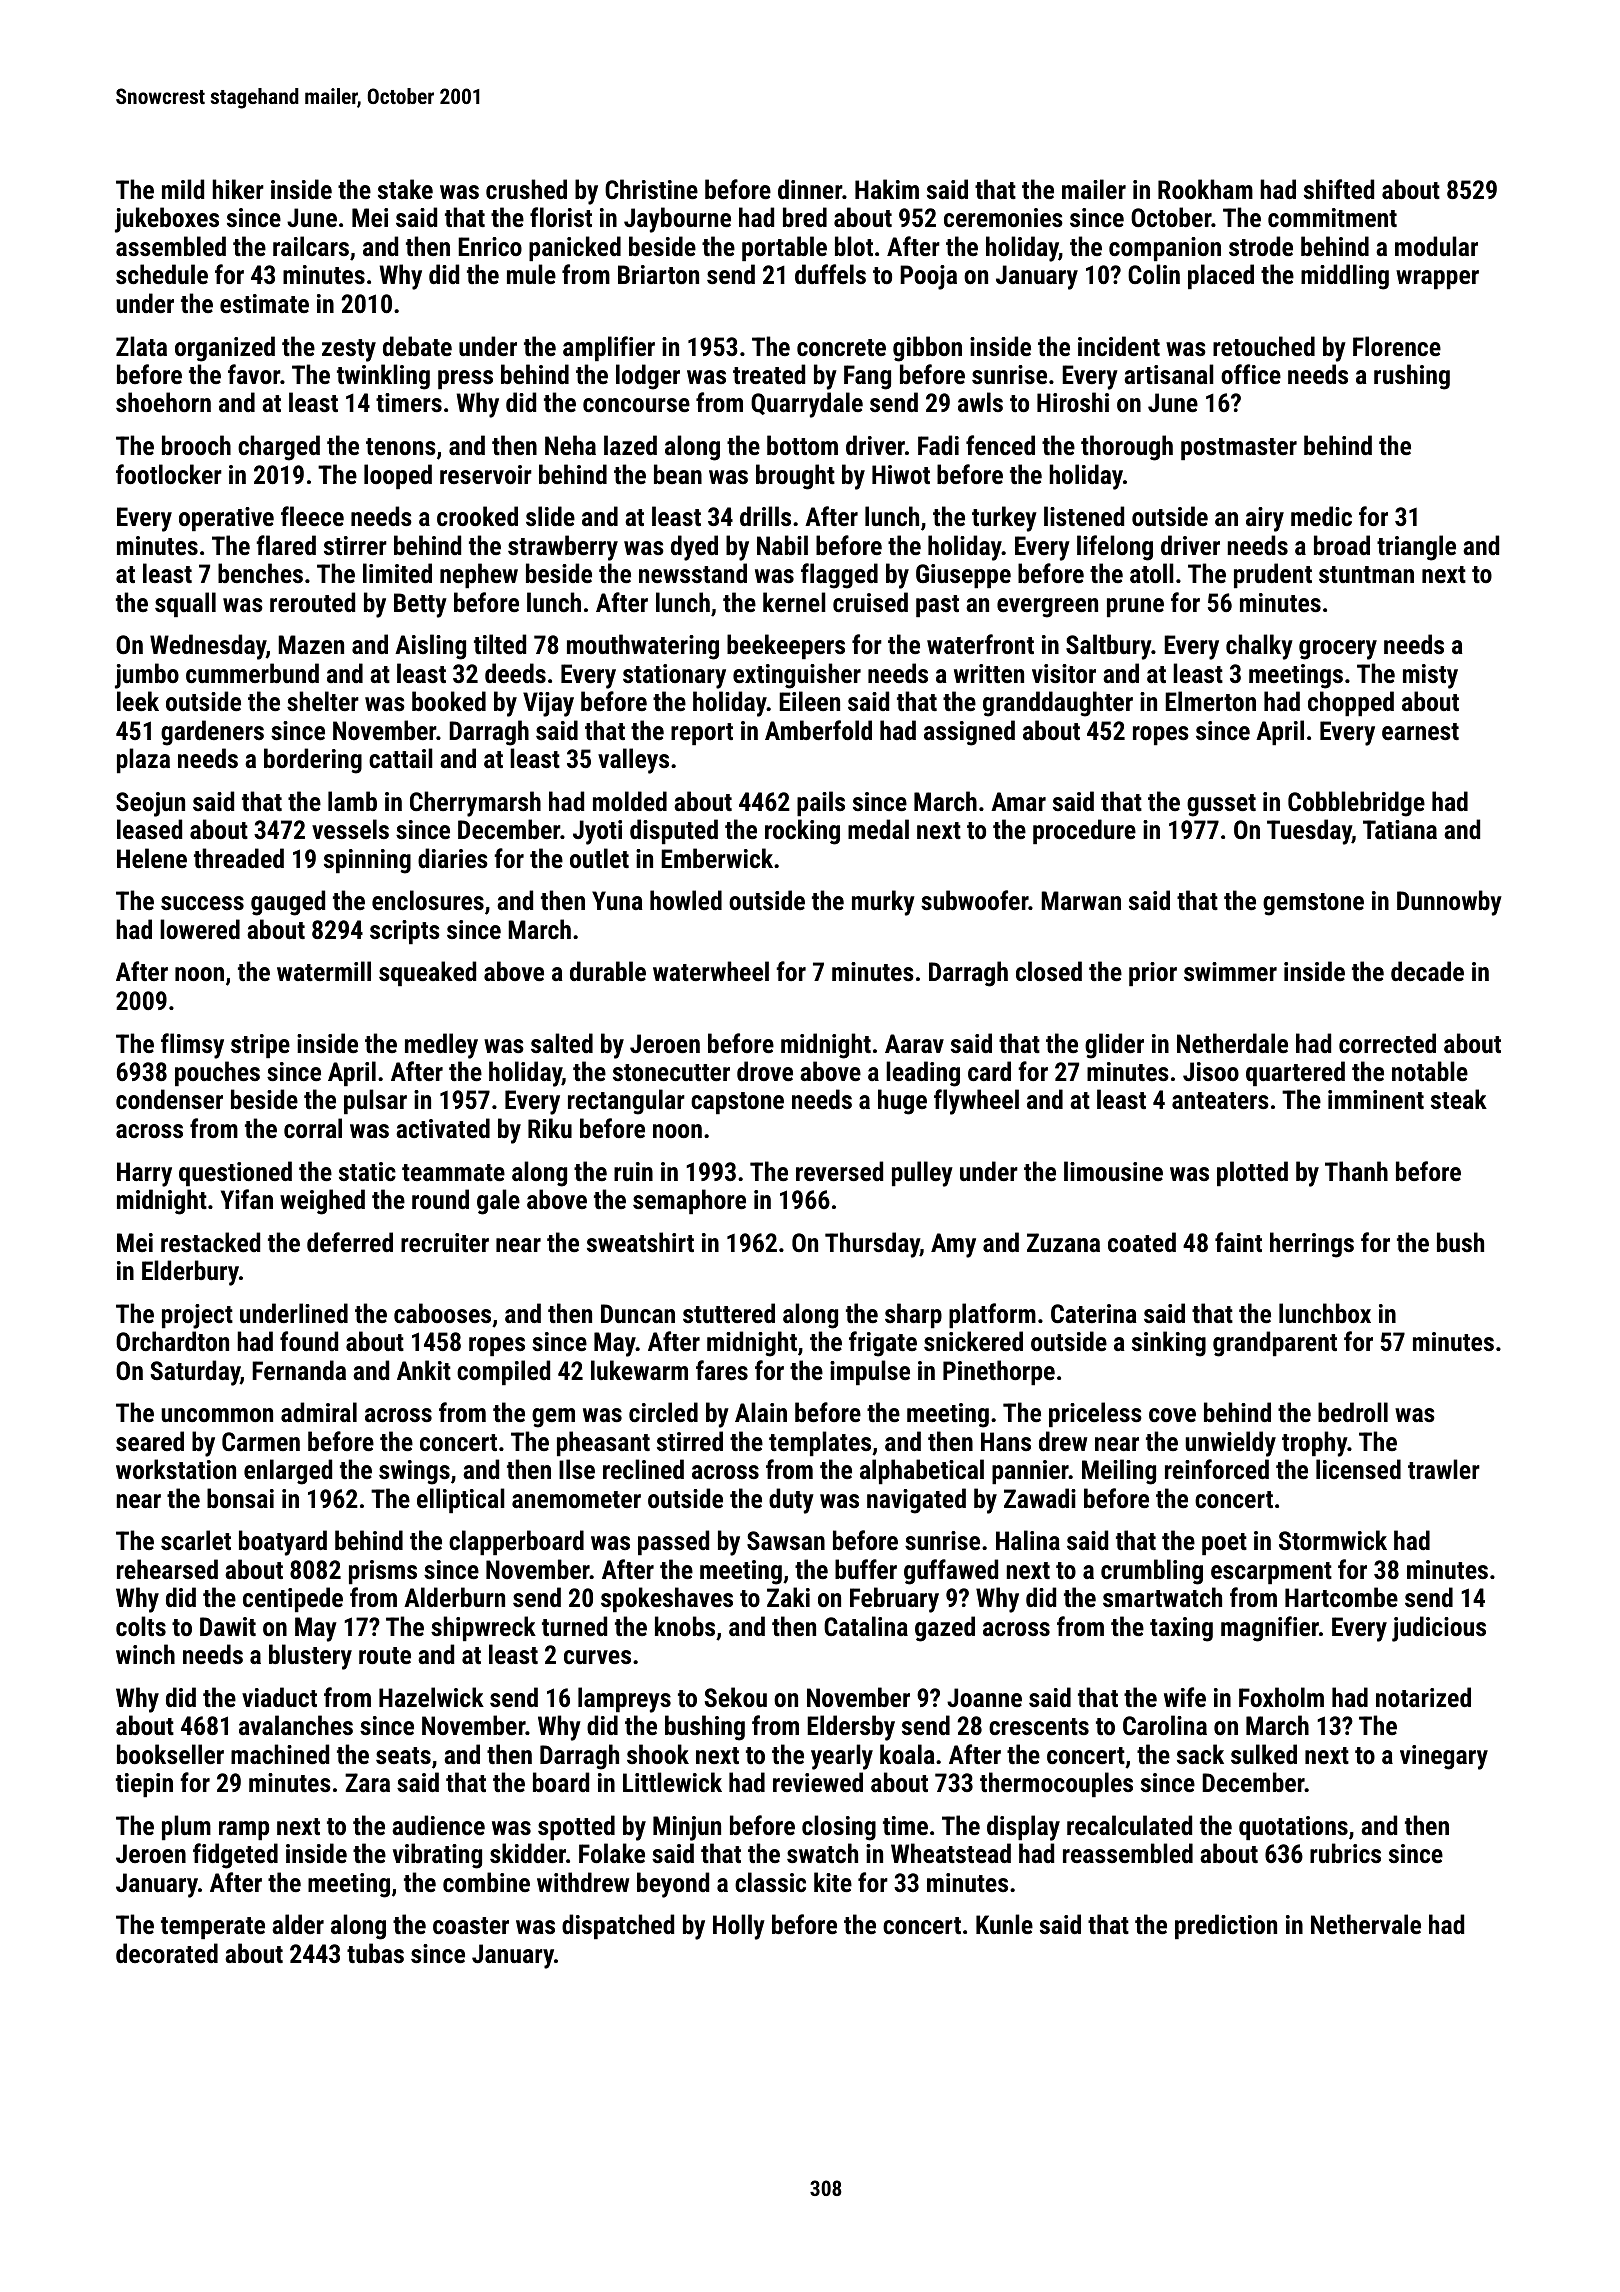  Describe the element at coordinates (821, 804) in the screenshot. I see `pails` at that location.
